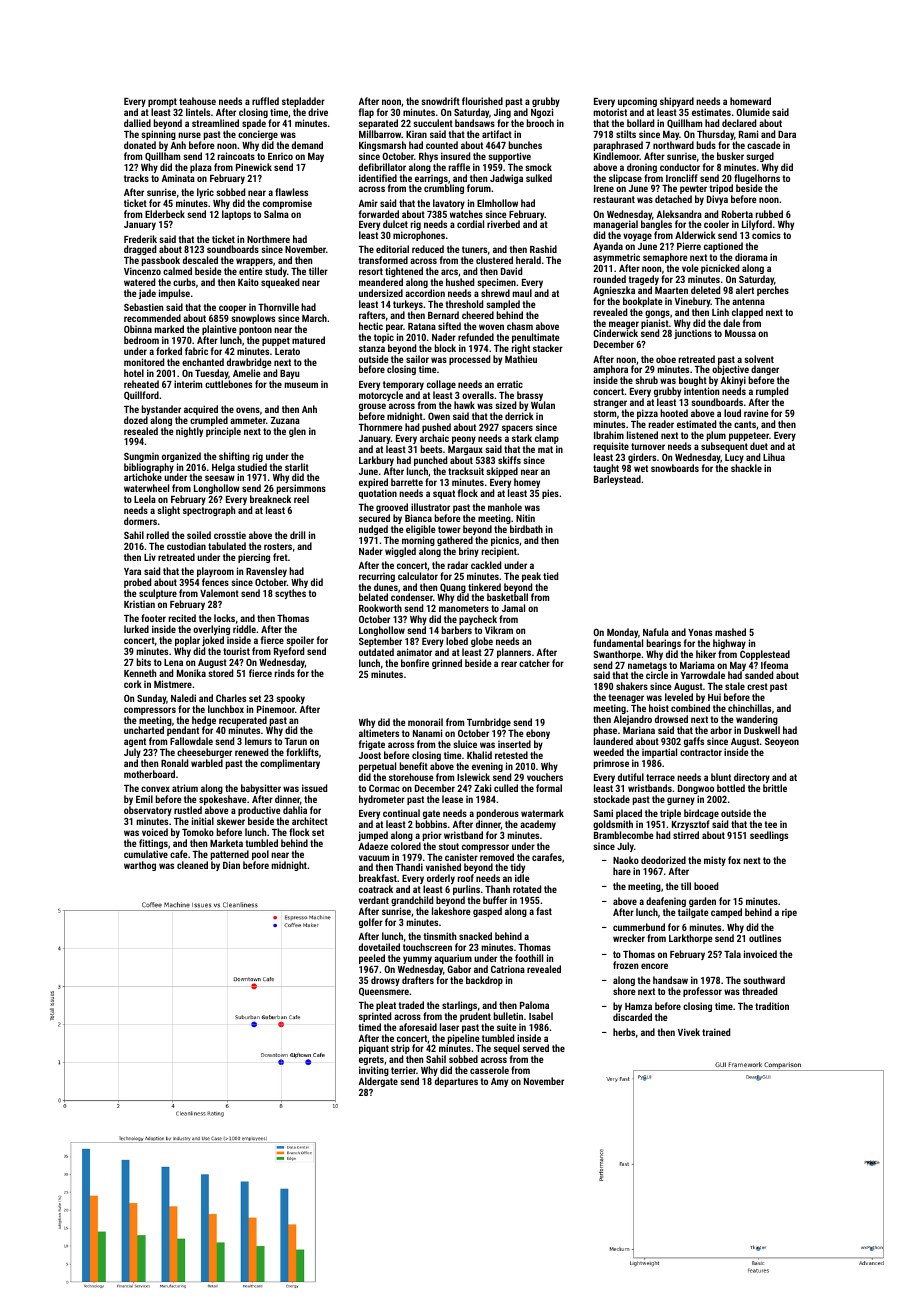 The width and height of the image is (924, 1308). I want to click on briny, so click(469, 552).
